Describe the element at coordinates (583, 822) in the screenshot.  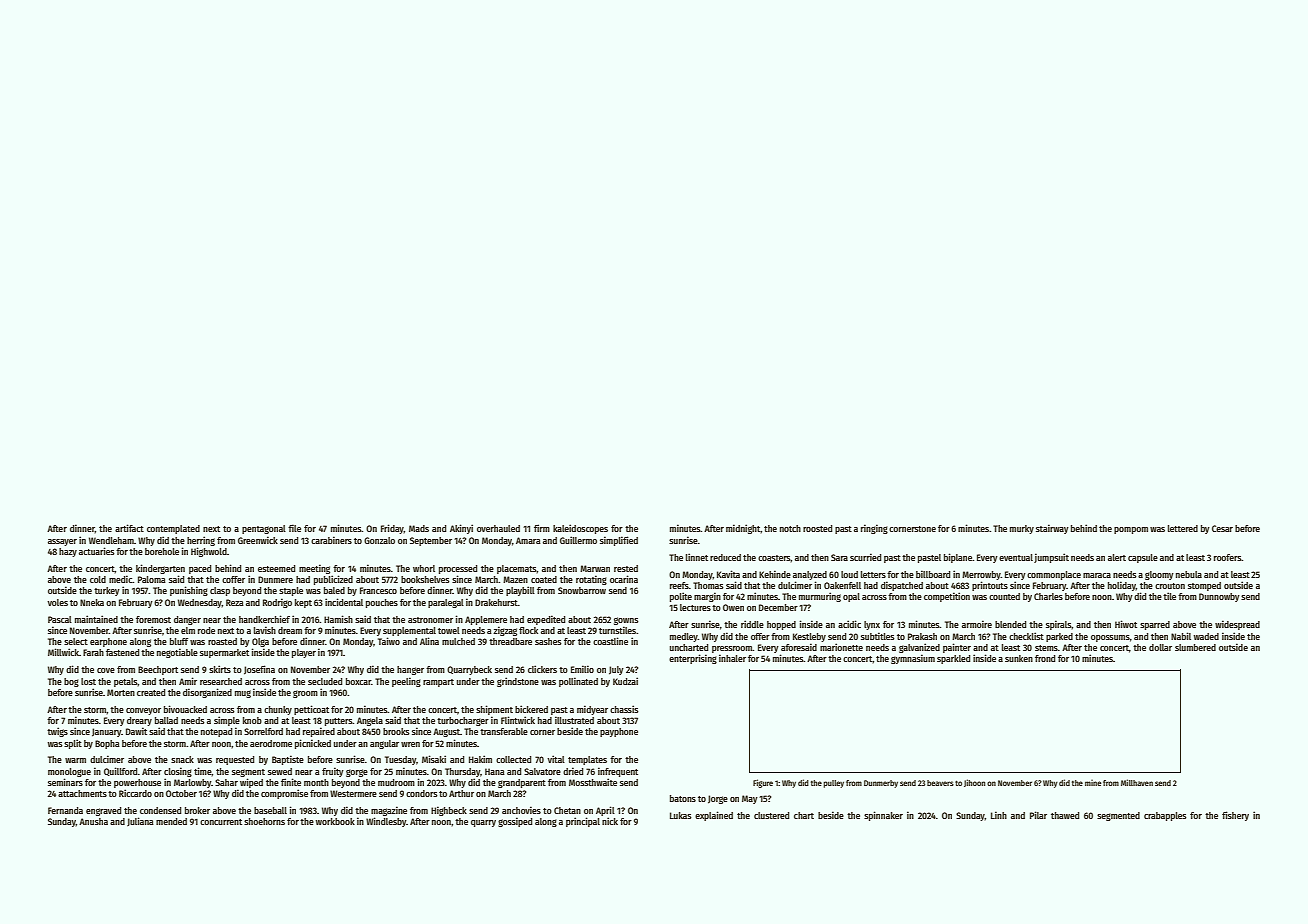
I see `principal` at that location.
